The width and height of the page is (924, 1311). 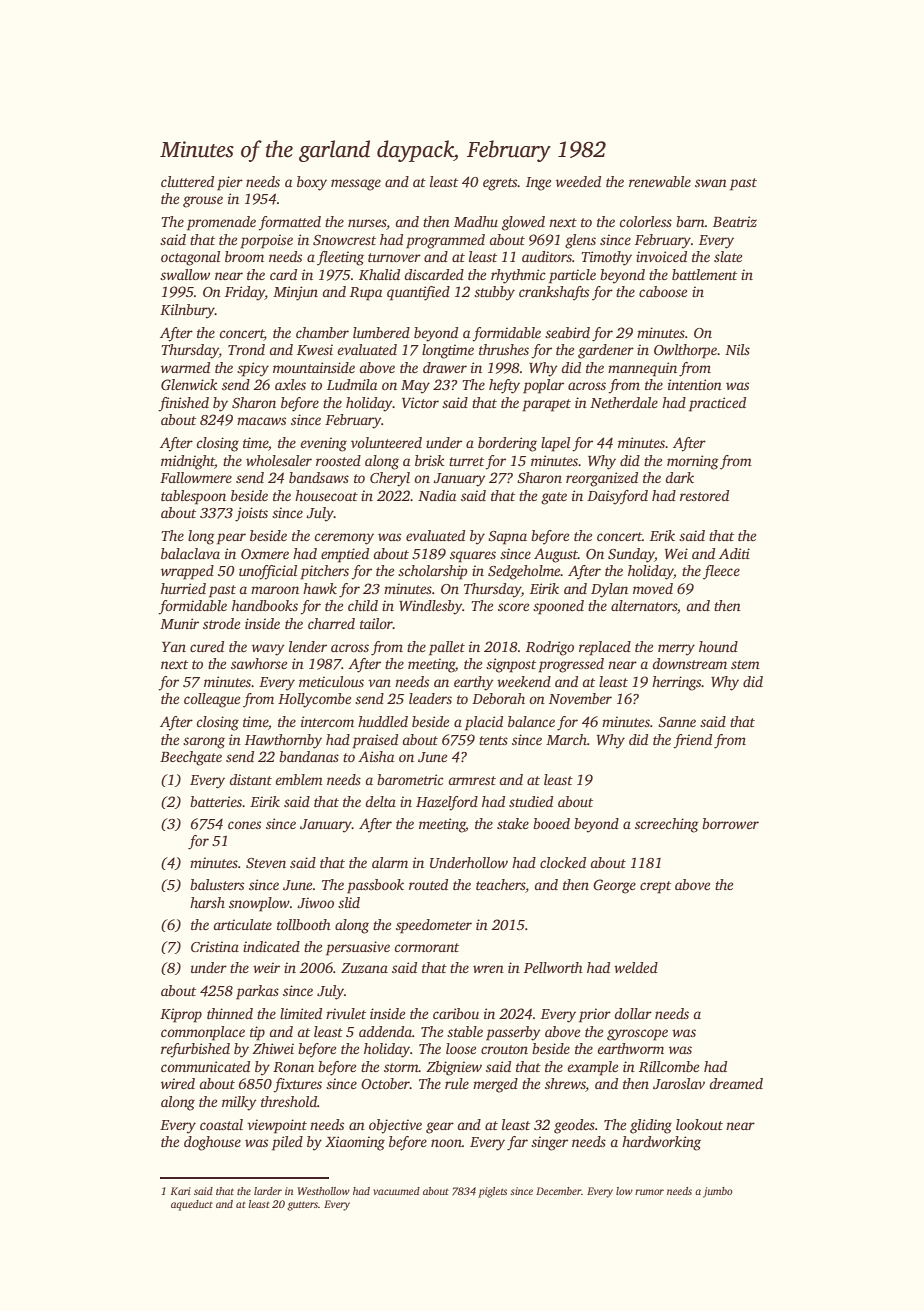 What do you see at coordinates (660, 181) in the page?
I see `renewable` at bounding box center [660, 181].
